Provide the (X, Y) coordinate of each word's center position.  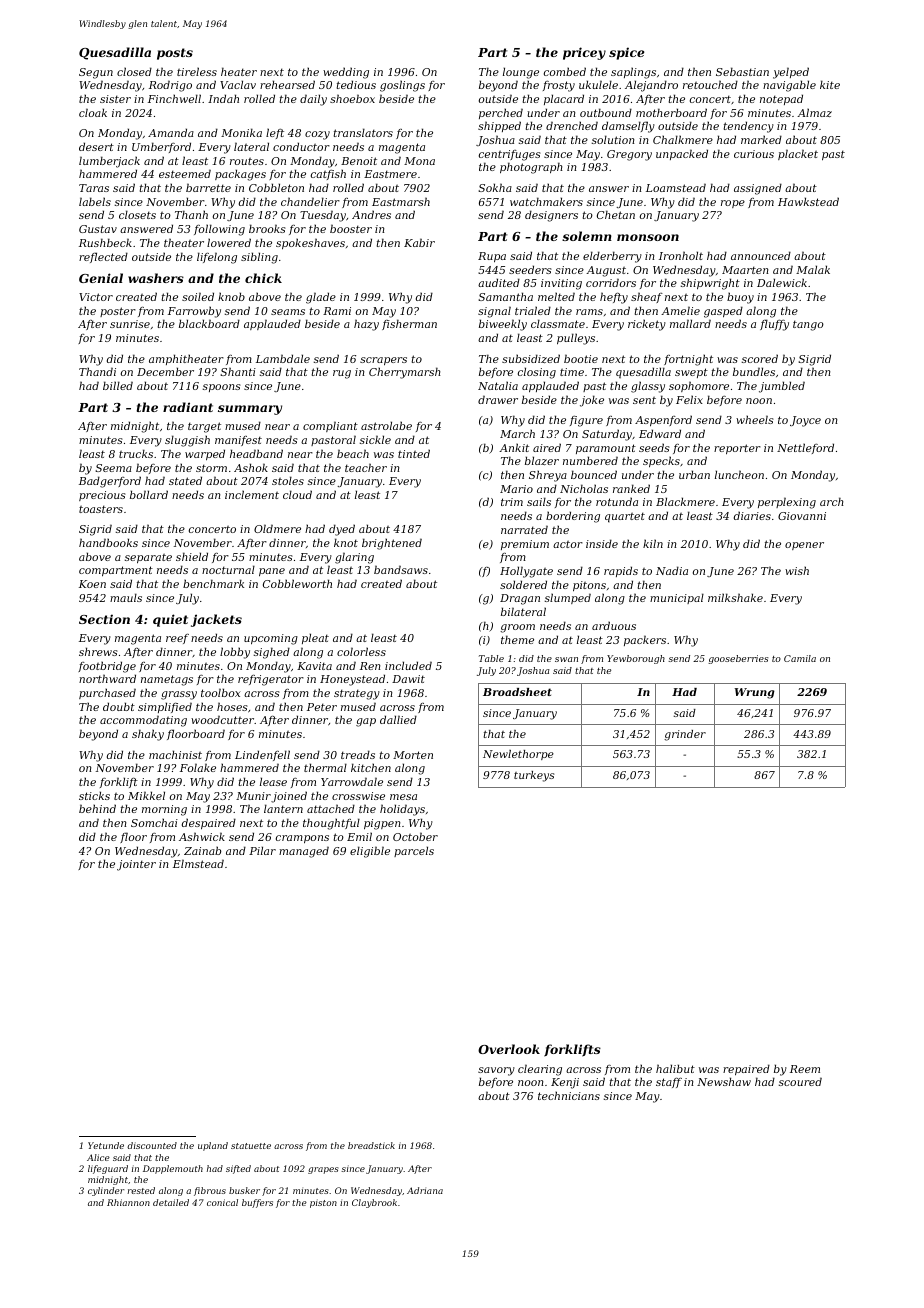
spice (626, 53)
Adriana (425, 1190)
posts (175, 54)
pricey (584, 53)
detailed (171, 1202)
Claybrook (374, 1203)
